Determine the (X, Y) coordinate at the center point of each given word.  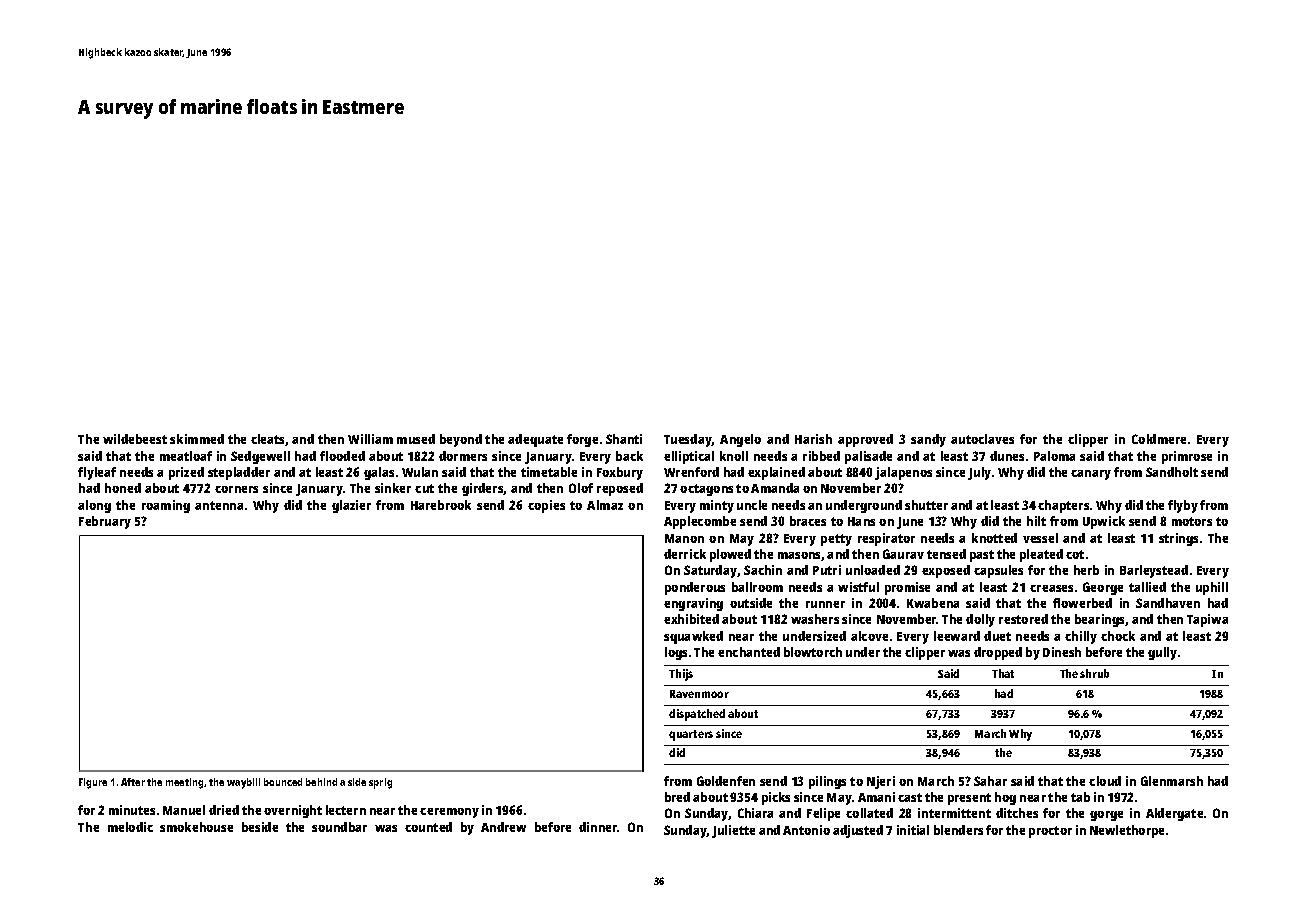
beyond (461, 440)
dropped (998, 653)
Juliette (733, 831)
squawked (693, 637)
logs (676, 653)
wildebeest (135, 439)
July (979, 473)
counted (428, 827)
